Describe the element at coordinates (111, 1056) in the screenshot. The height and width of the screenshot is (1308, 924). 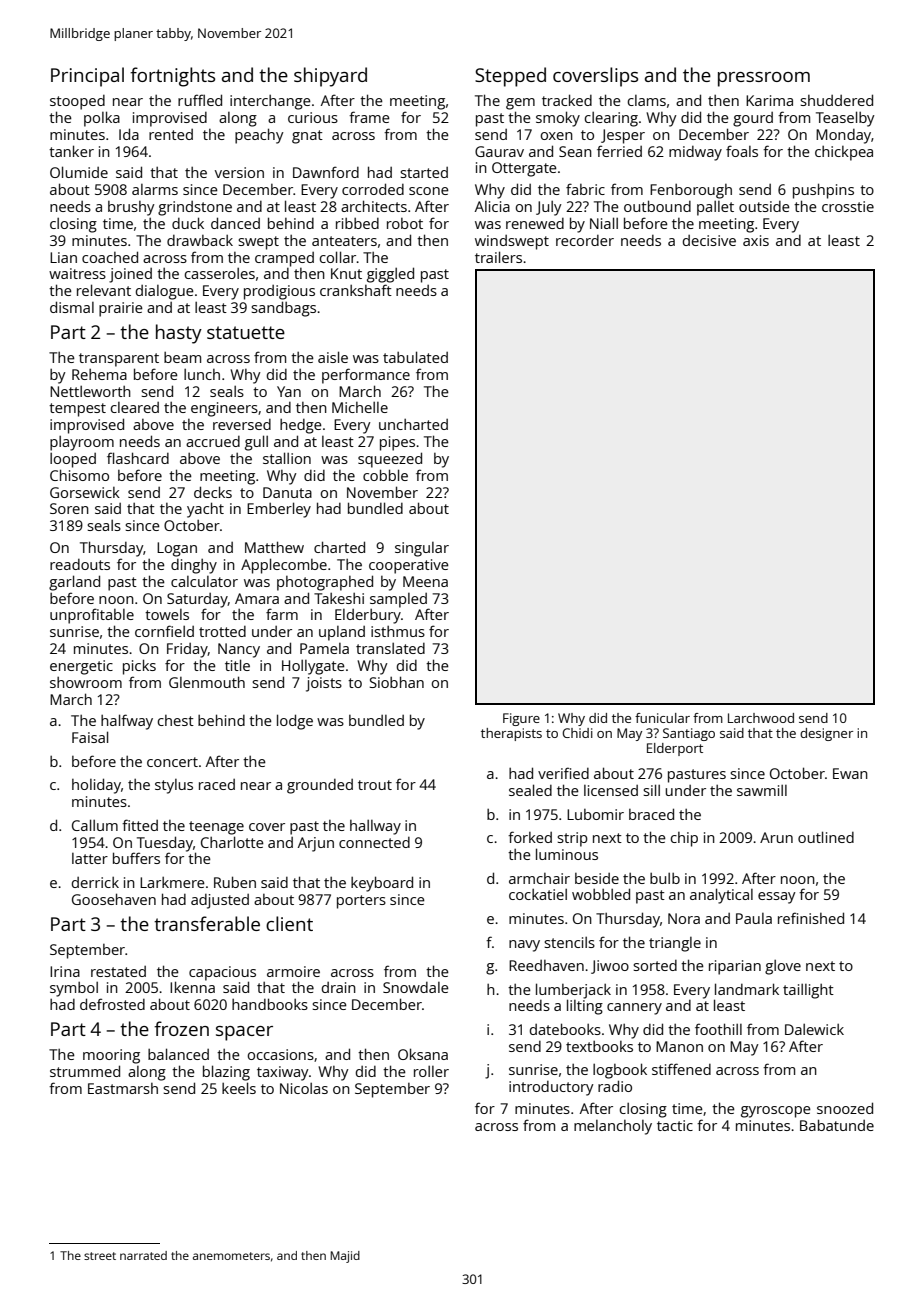
I see `mooring` at that location.
